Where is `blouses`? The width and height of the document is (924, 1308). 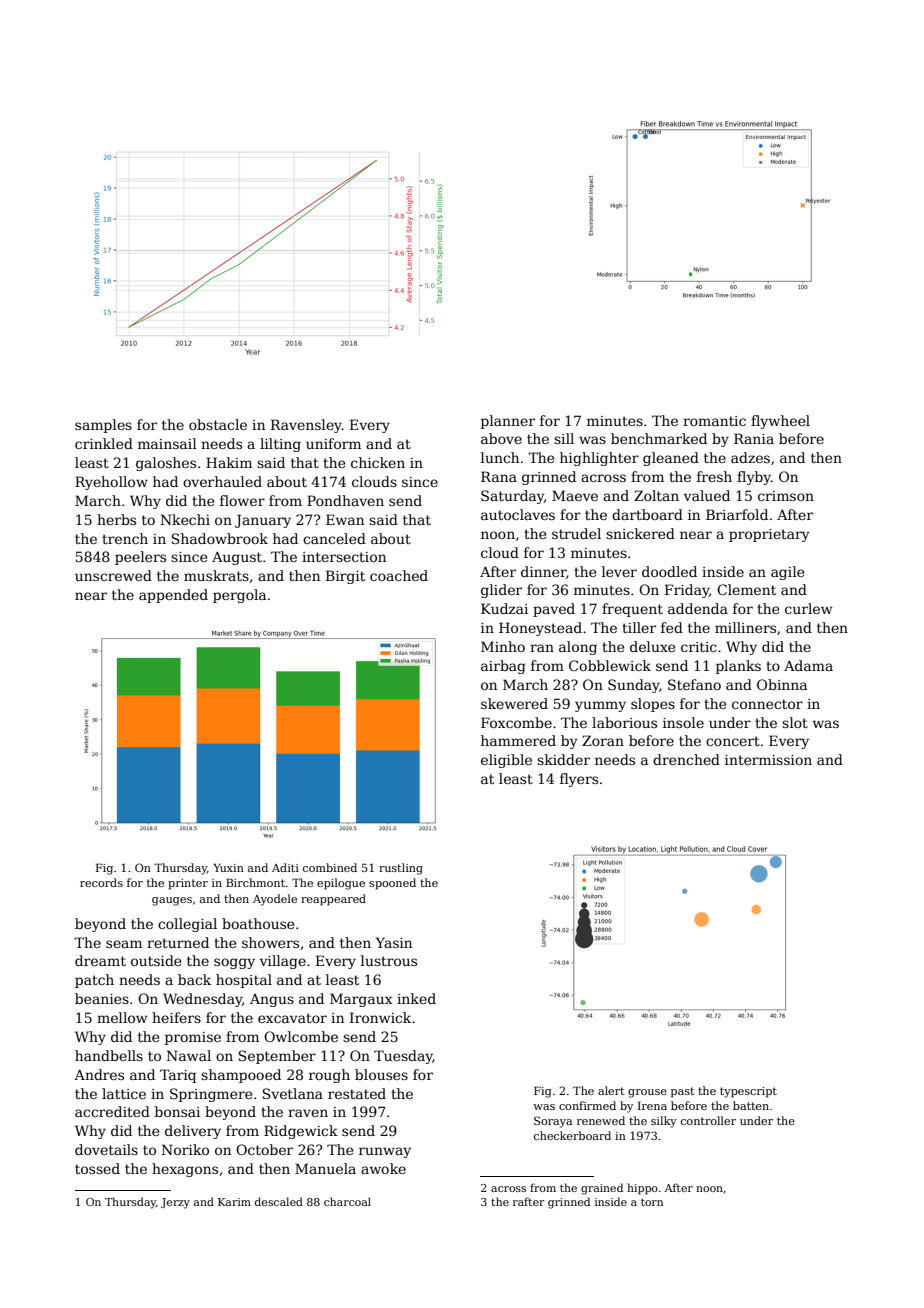
blouses is located at coordinates (381, 1074).
